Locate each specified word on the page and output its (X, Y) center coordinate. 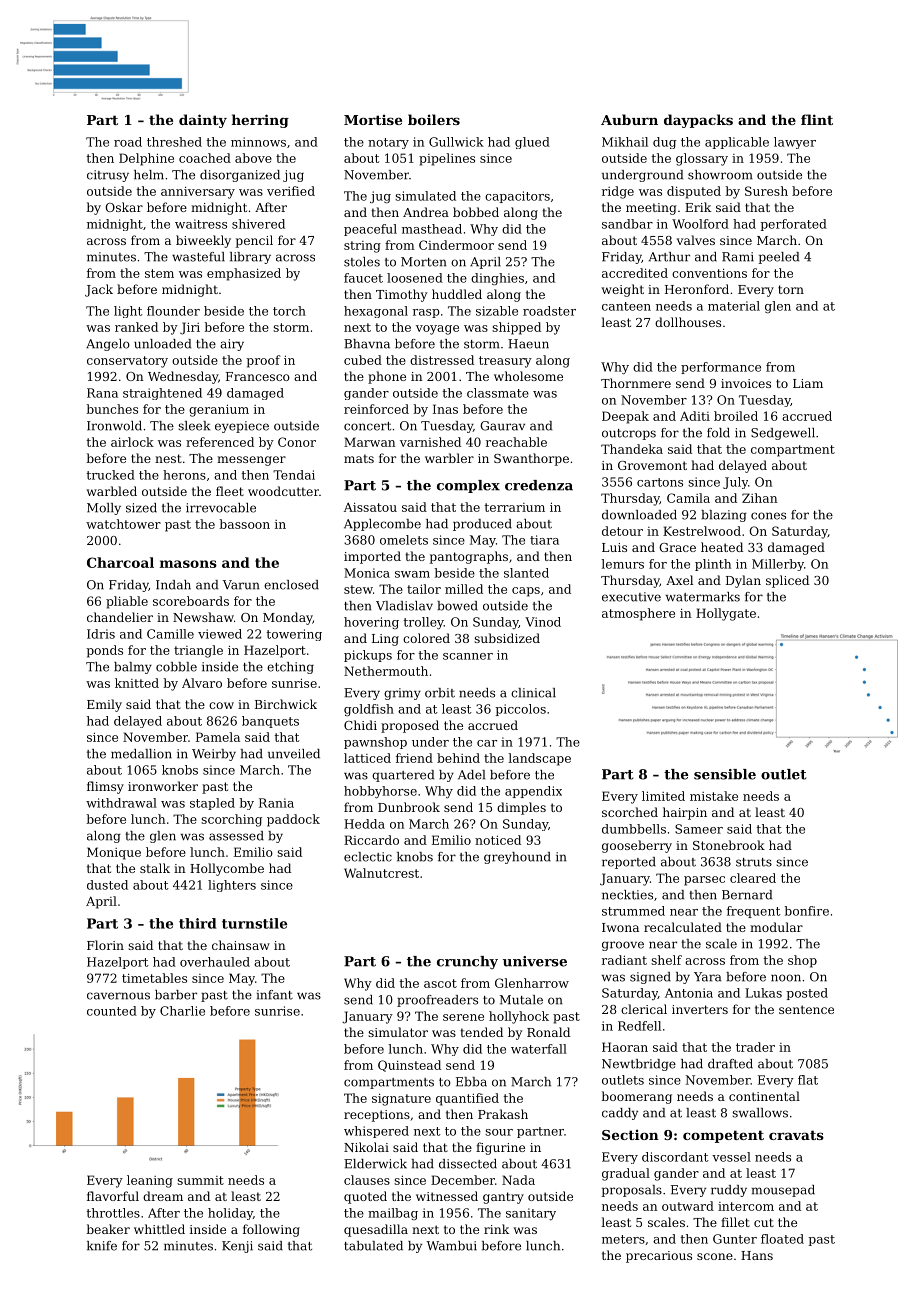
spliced (787, 581)
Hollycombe (227, 869)
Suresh (766, 191)
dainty (203, 121)
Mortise (373, 120)
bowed (457, 606)
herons (184, 475)
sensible (725, 774)
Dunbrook (409, 807)
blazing (724, 516)
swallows (760, 1113)
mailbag (393, 1214)
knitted (137, 683)
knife (102, 1246)
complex (468, 486)
